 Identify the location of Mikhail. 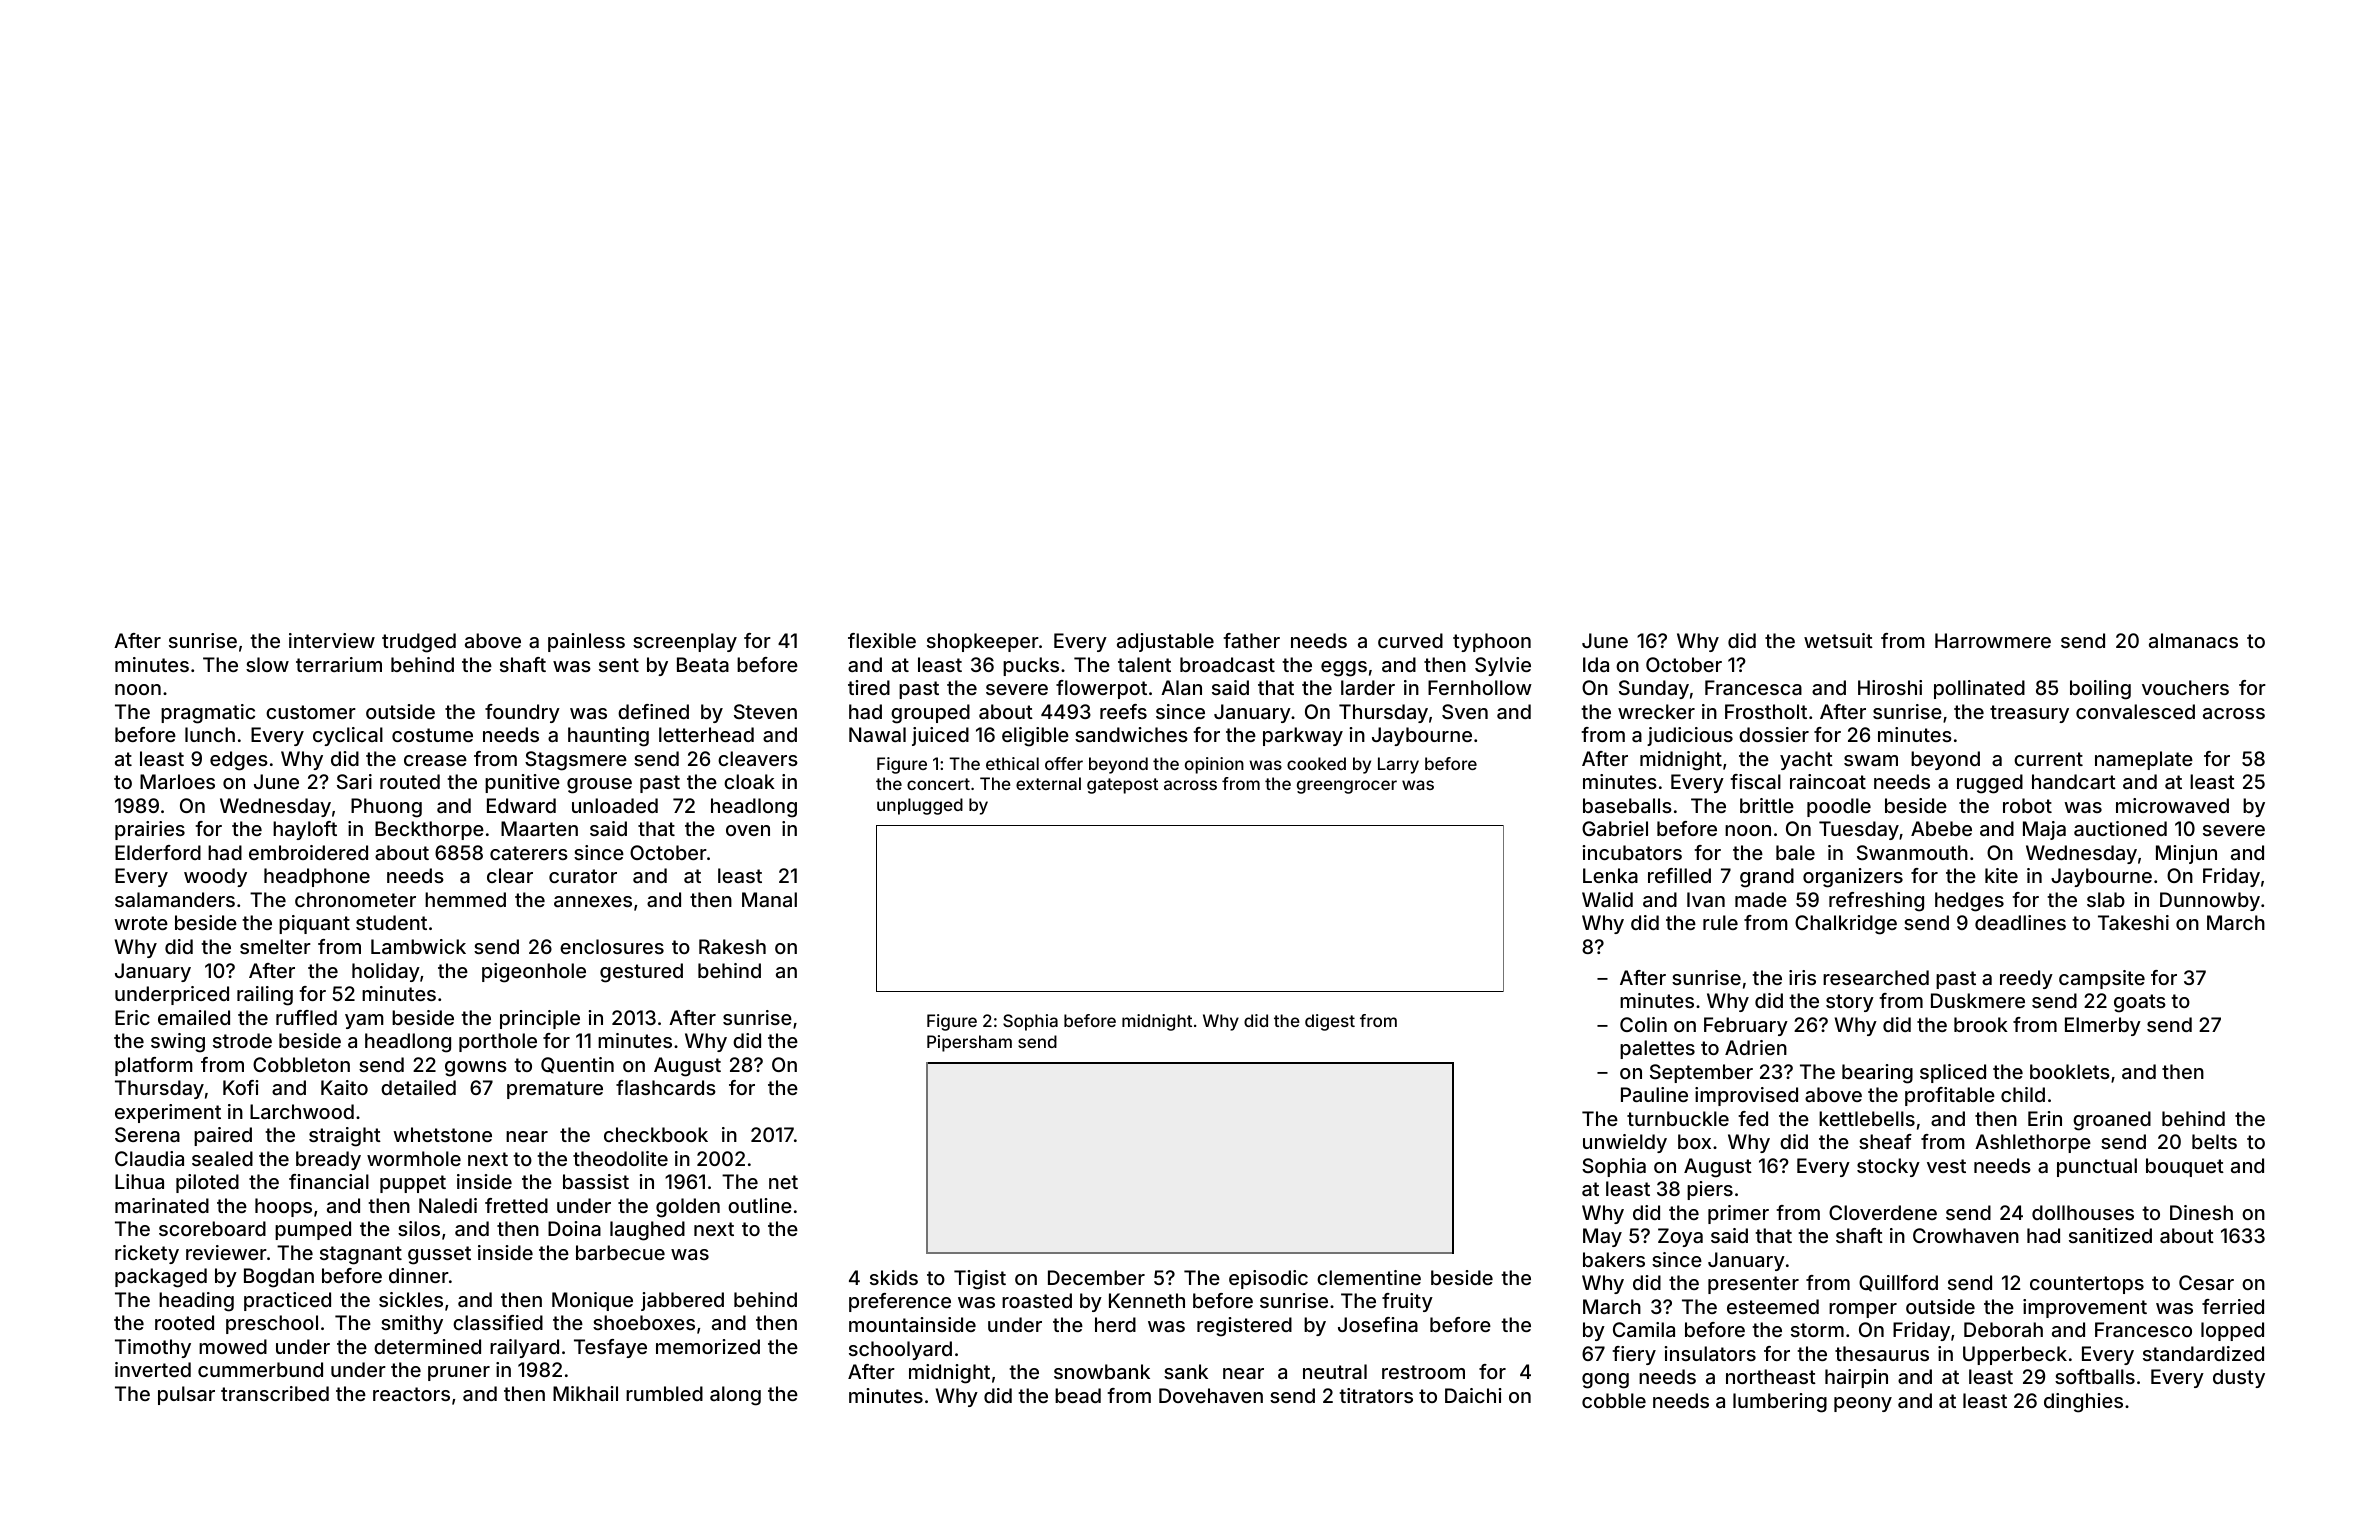
(585, 1393).
